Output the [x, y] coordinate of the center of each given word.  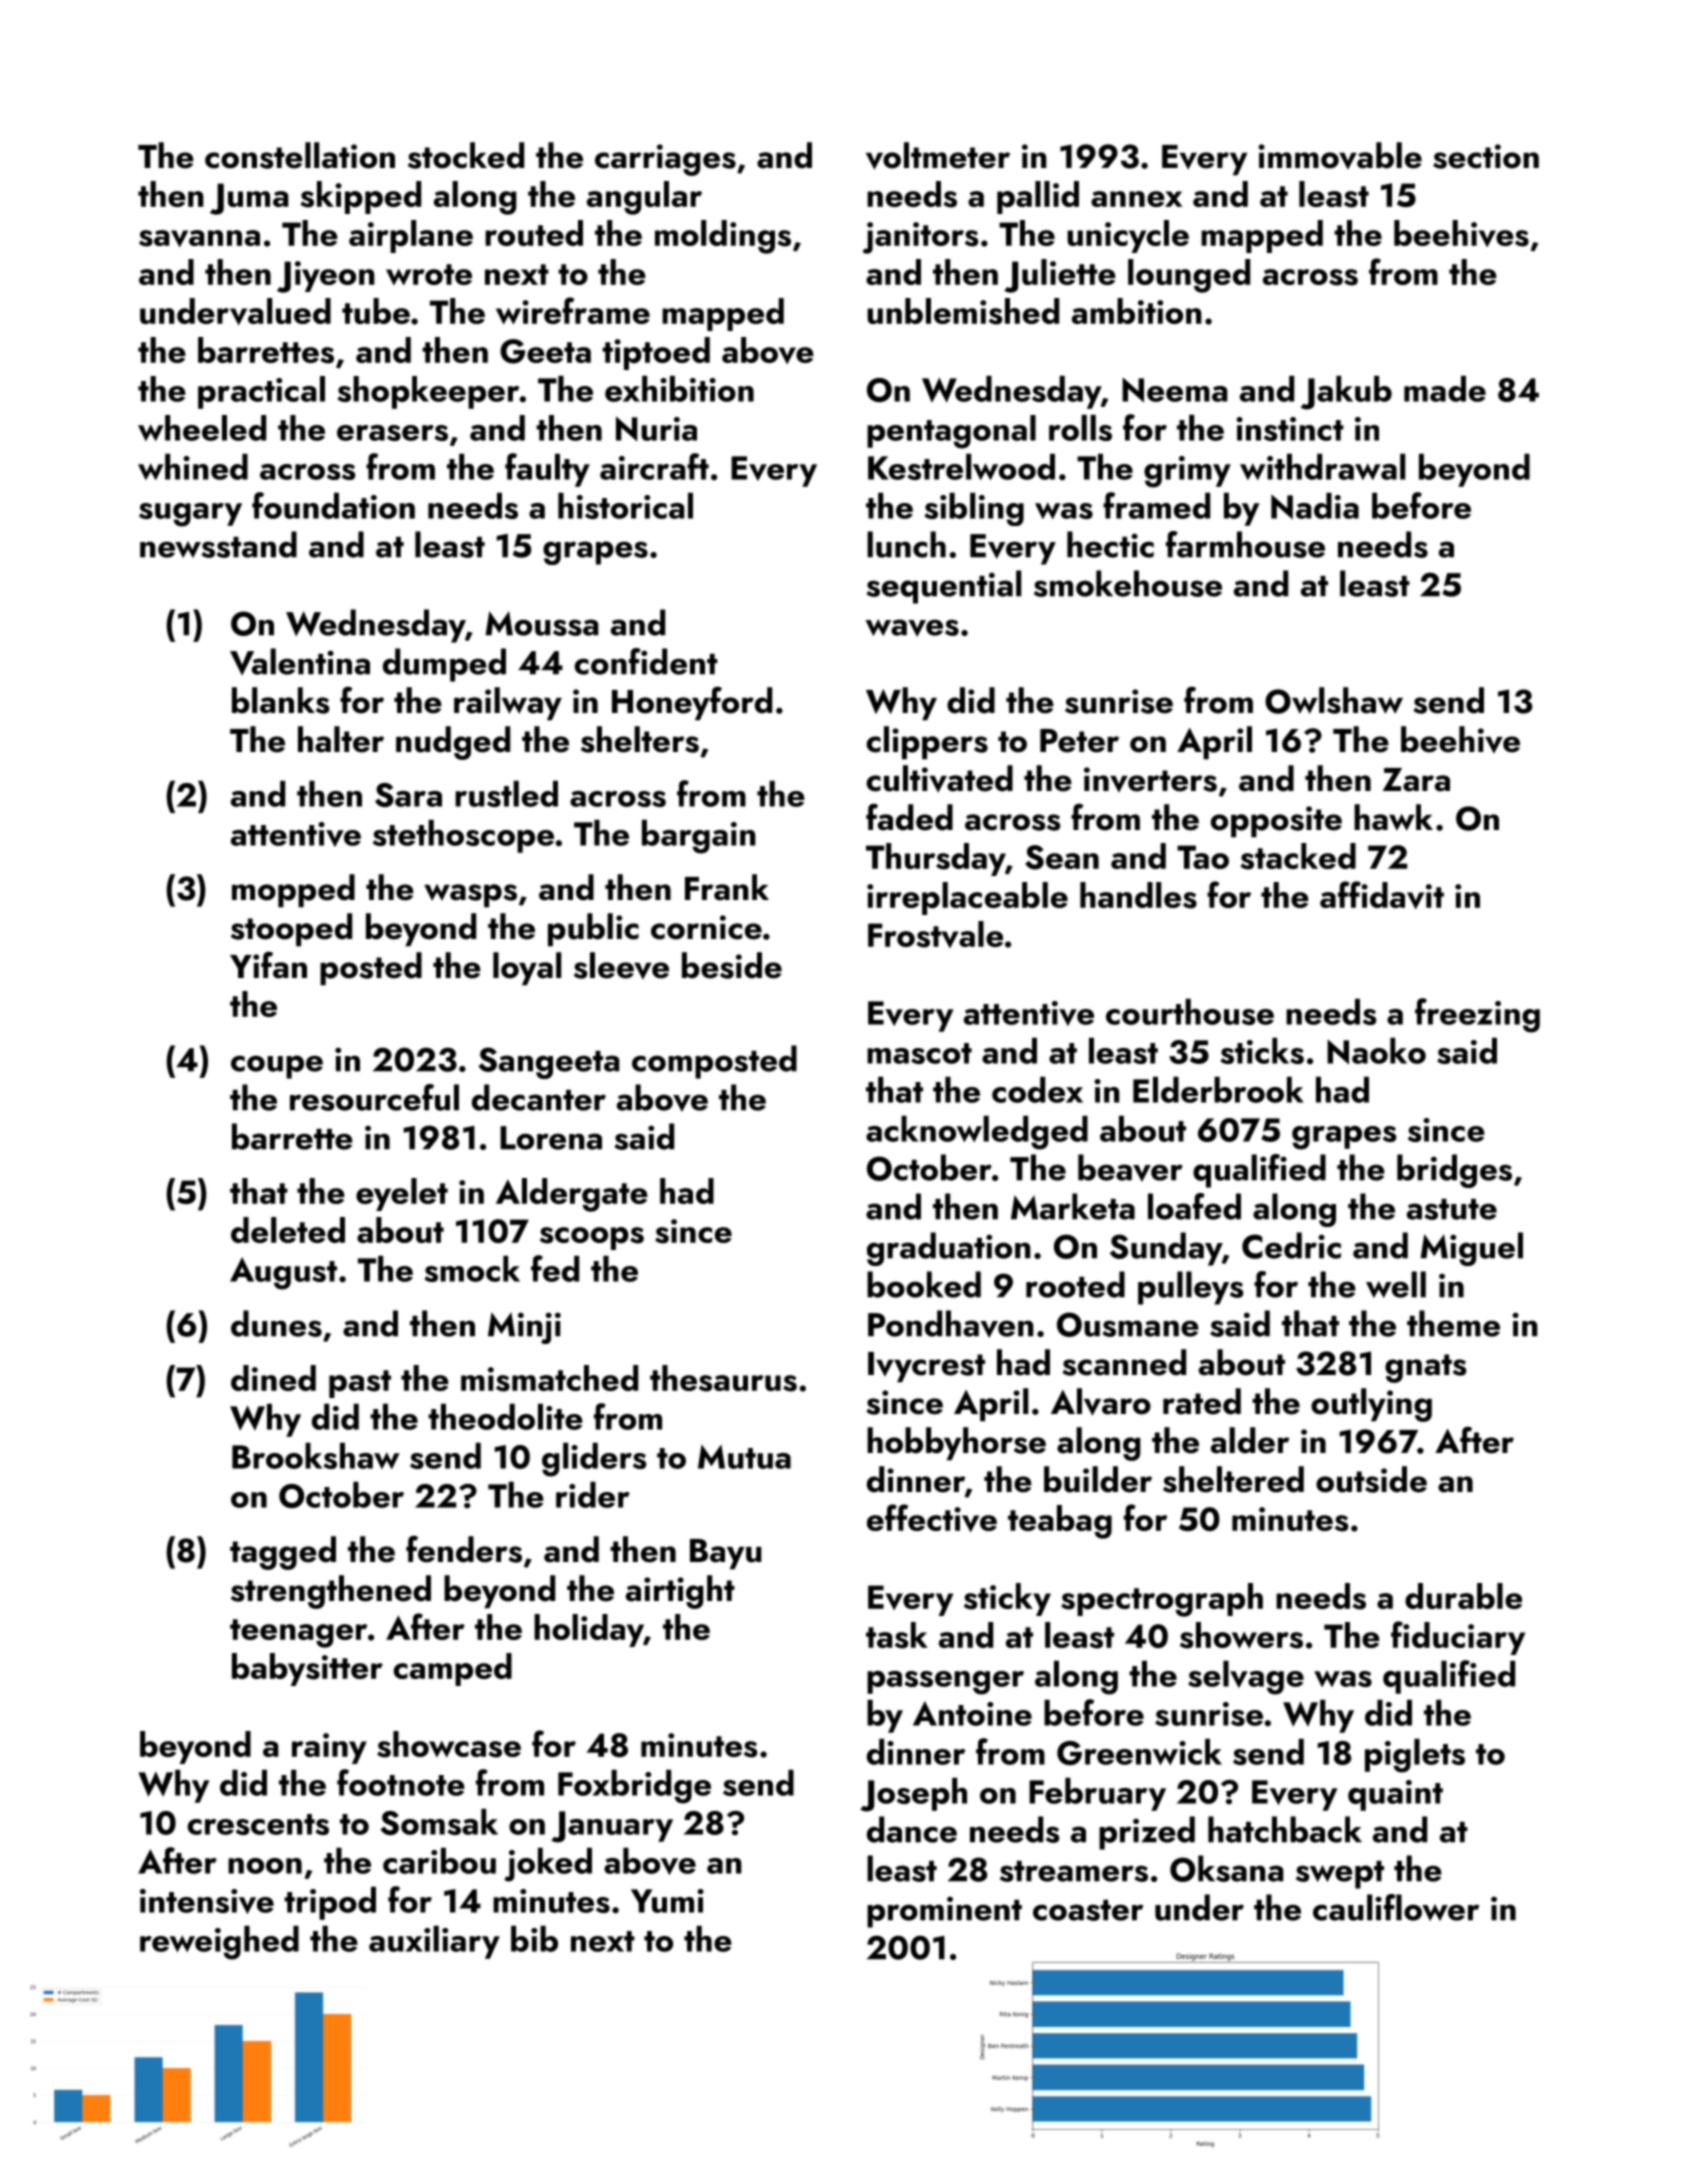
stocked [466, 155]
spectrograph [1162, 1600]
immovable [1340, 155]
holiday [589, 1630]
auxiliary [434, 1942]
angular [644, 198]
